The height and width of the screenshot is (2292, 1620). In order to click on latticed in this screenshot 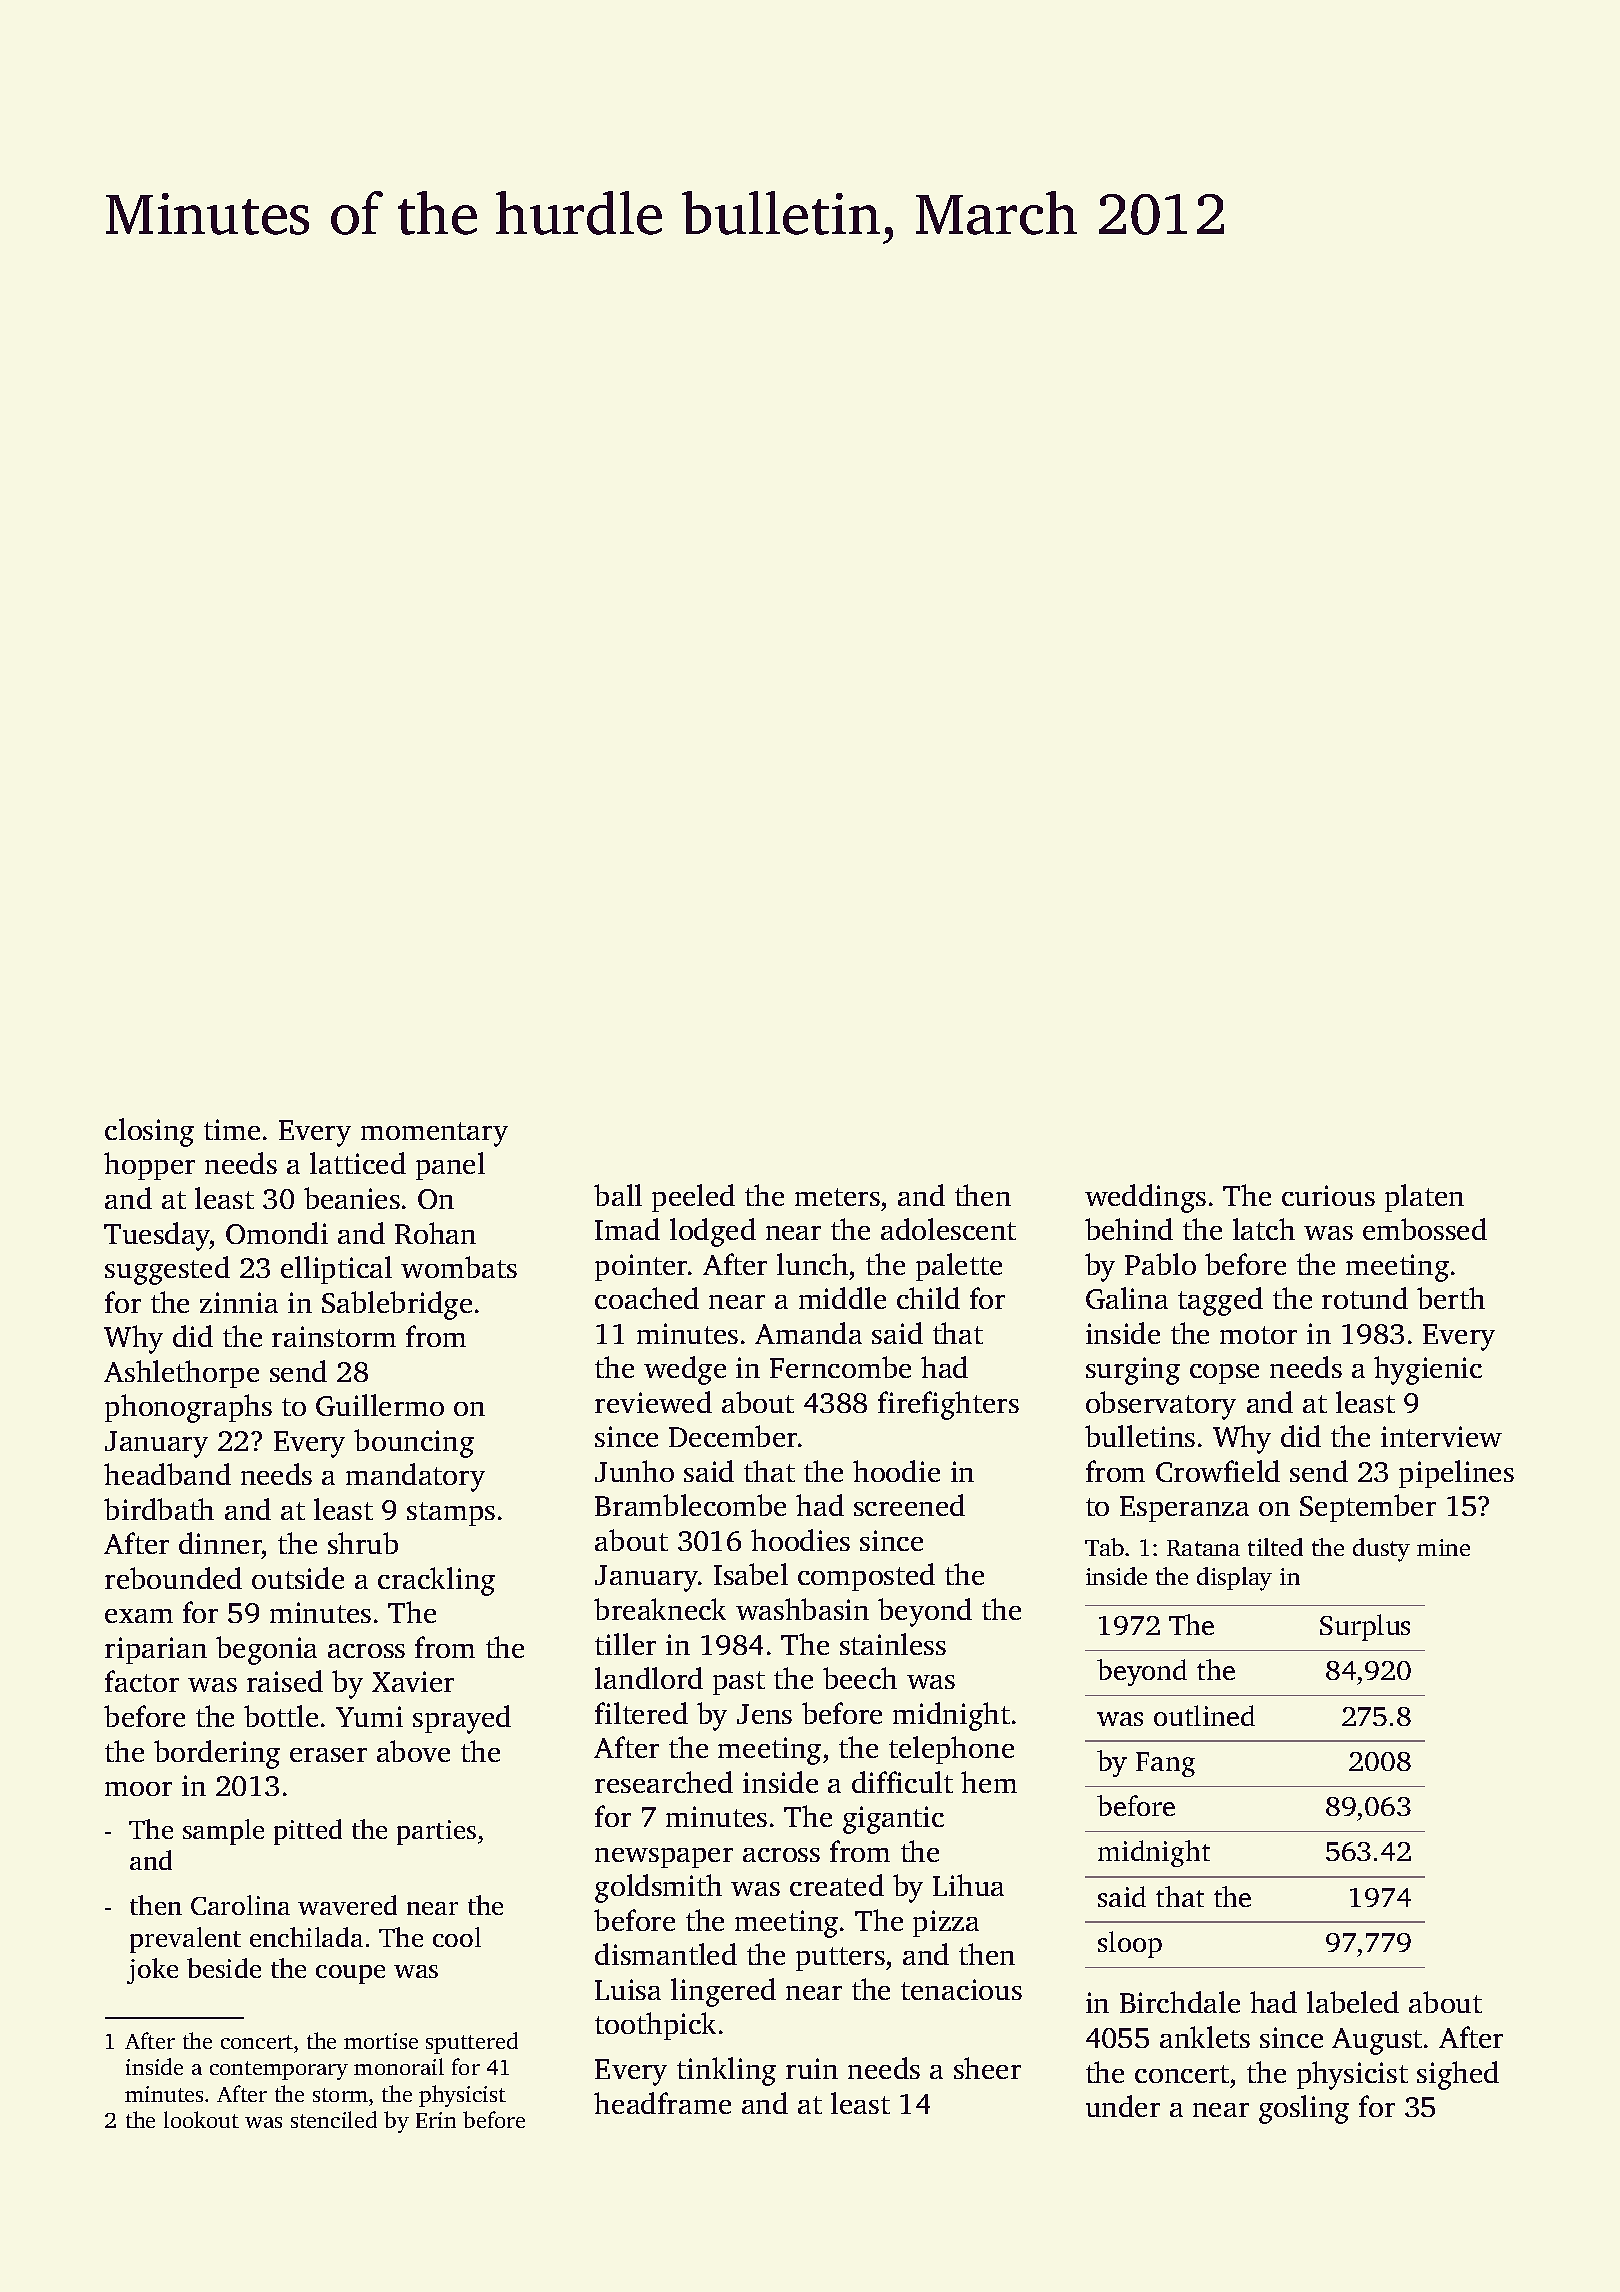, I will do `click(358, 1163)`.
